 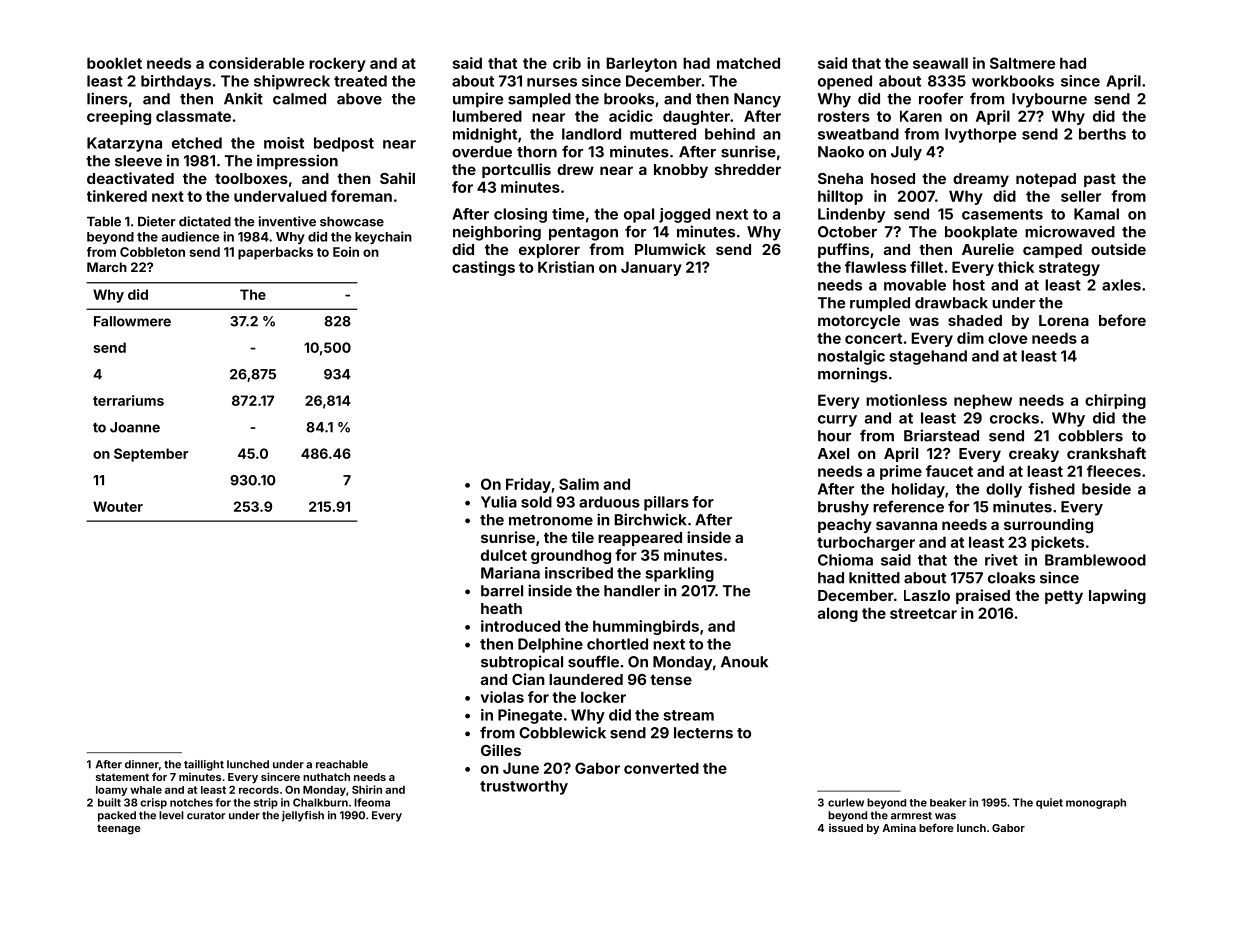 What do you see at coordinates (632, 591) in the screenshot?
I see `handler` at bounding box center [632, 591].
